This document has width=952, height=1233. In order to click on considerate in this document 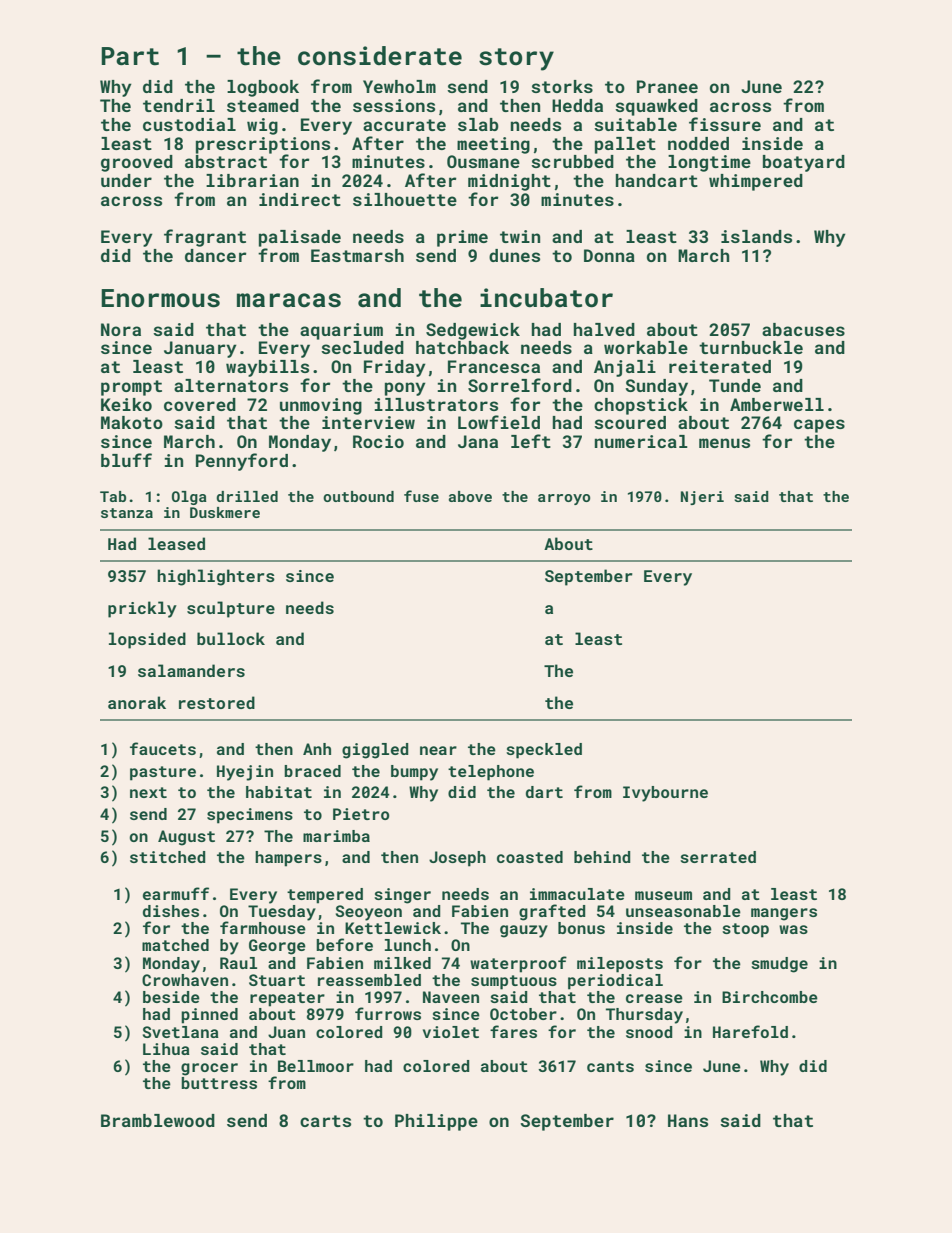, I will do `click(380, 56)`.
